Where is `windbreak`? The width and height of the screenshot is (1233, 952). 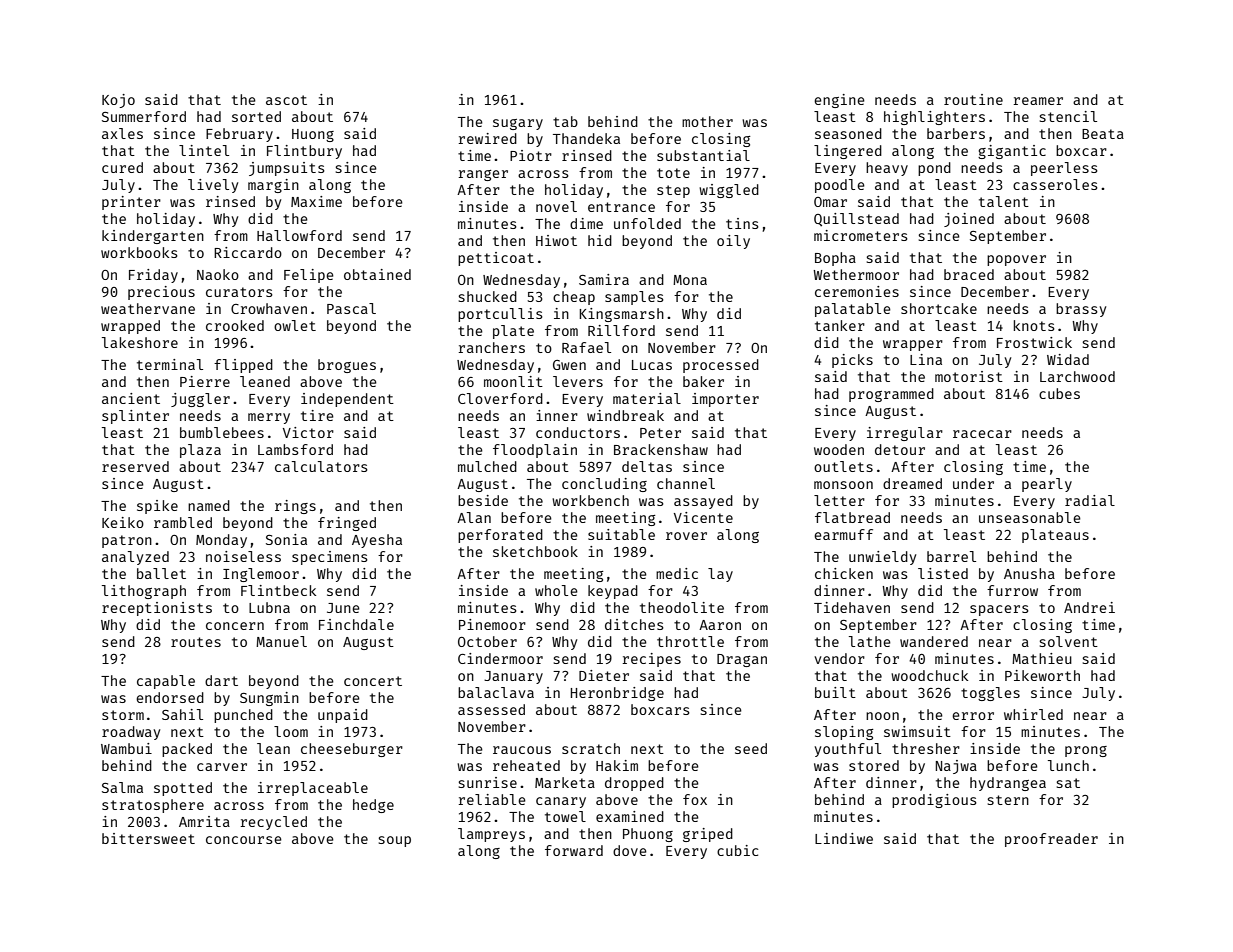 windbreak is located at coordinates (625, 415).
